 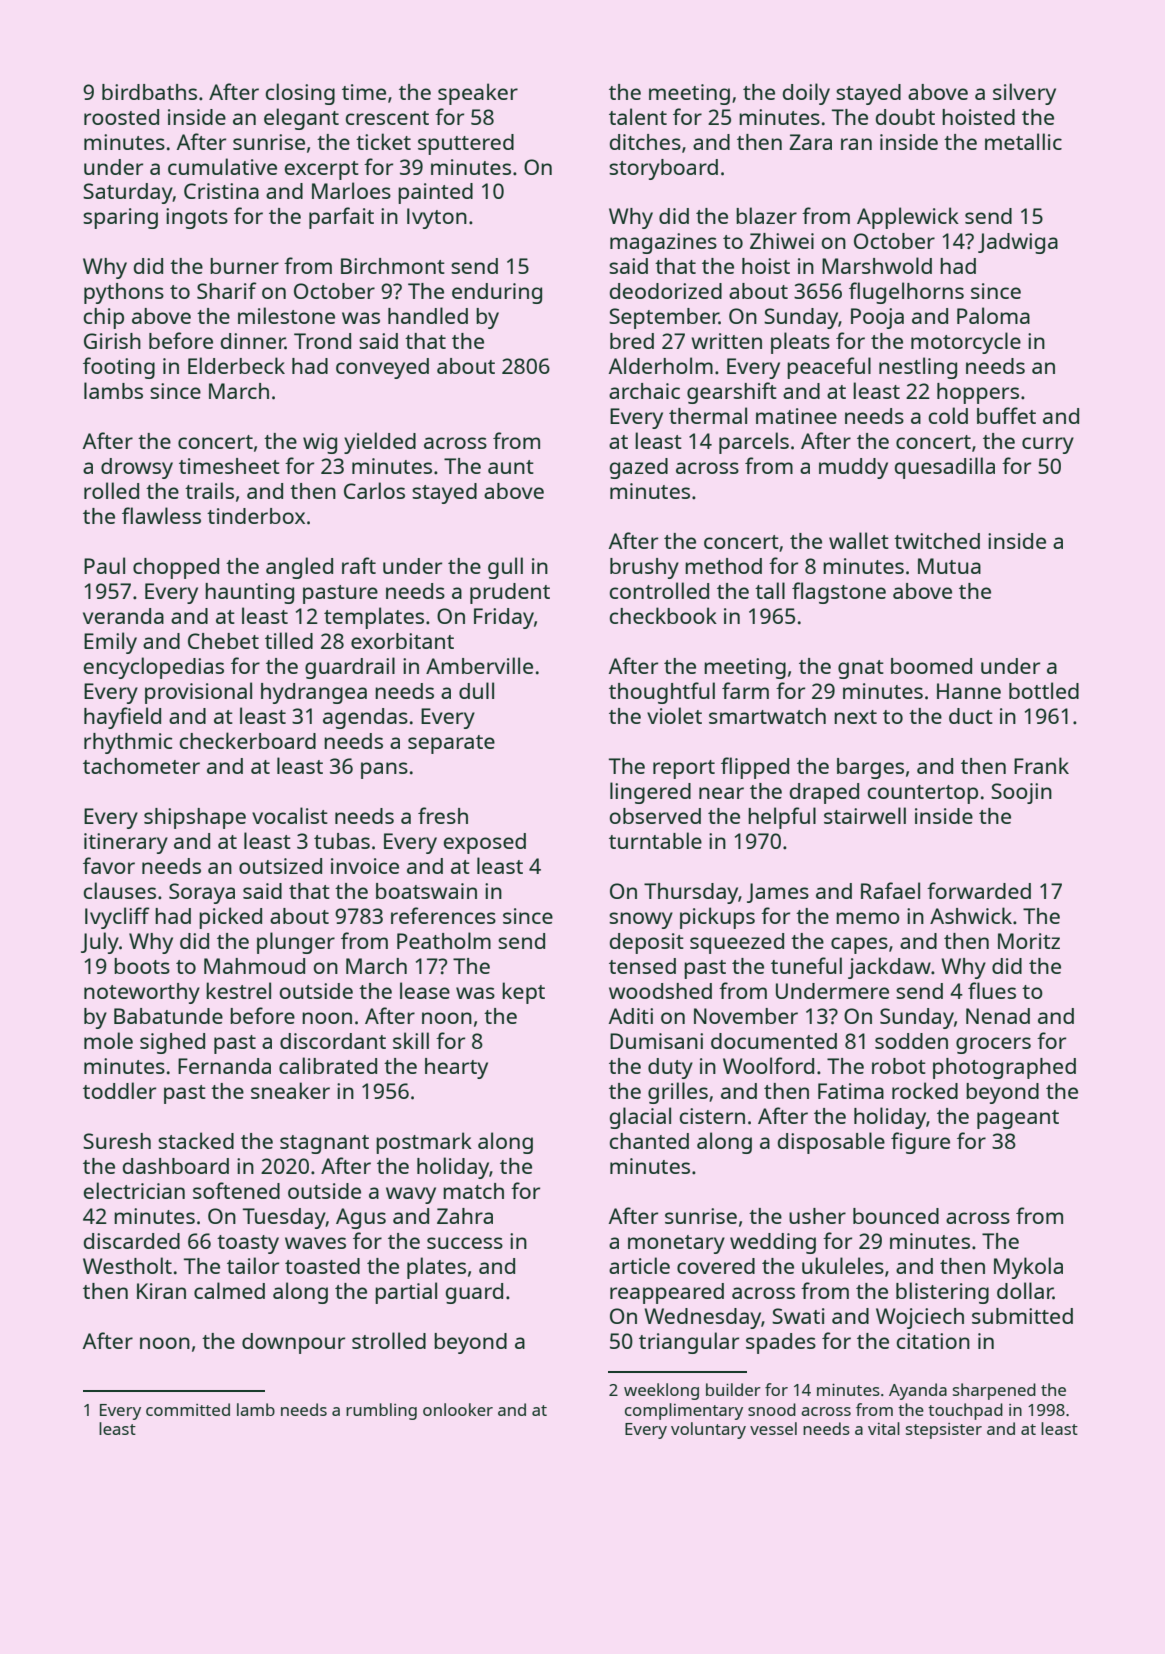 I want to click on birdbaths, so click(x=149, y=92).
